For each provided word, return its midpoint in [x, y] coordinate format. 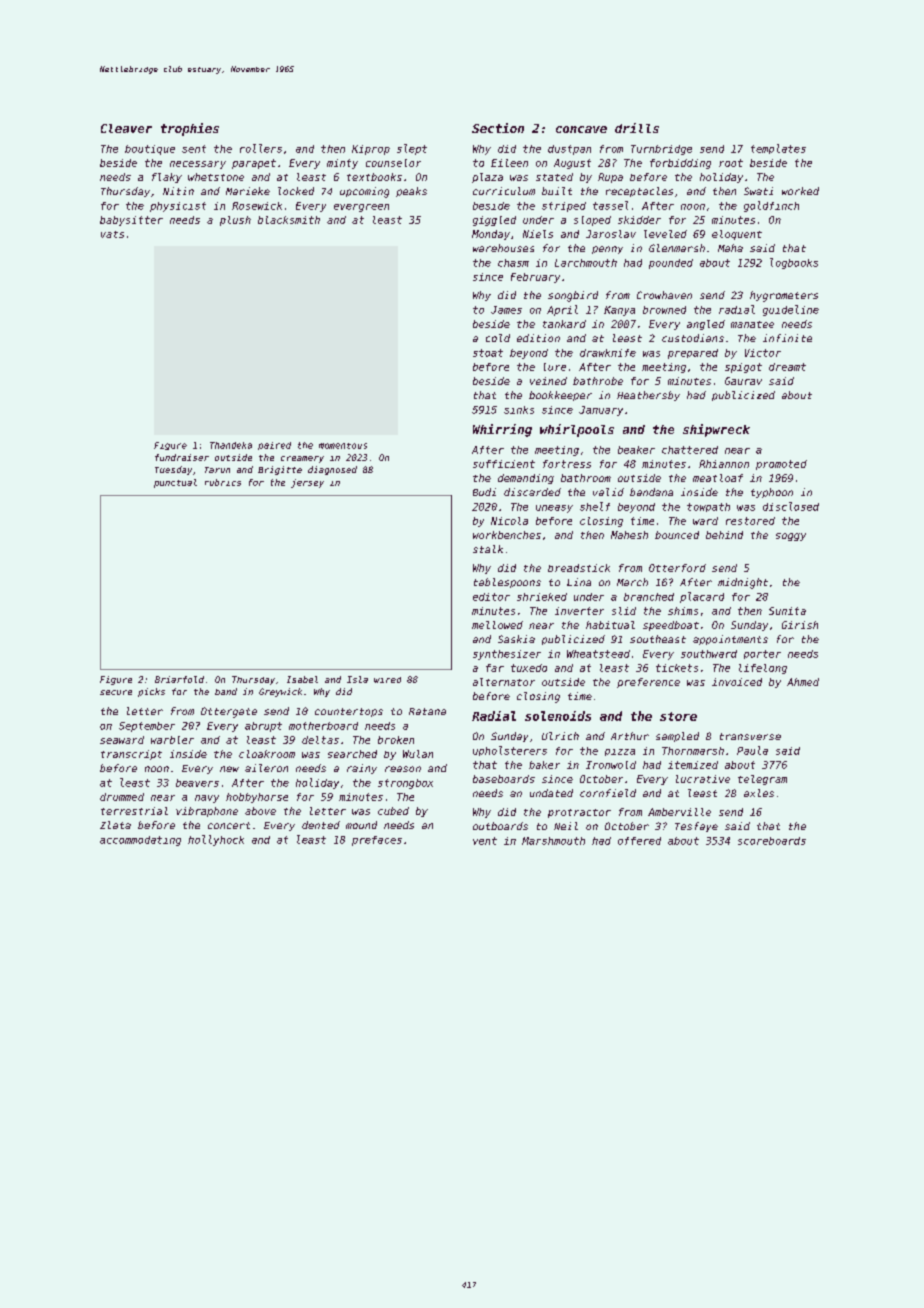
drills [637, 128]
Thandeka [231, 445]
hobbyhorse [257, 798]
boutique [150, 150]
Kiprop [371, 150]
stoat [488, 353]
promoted [781, 465]
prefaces [377, 841]
